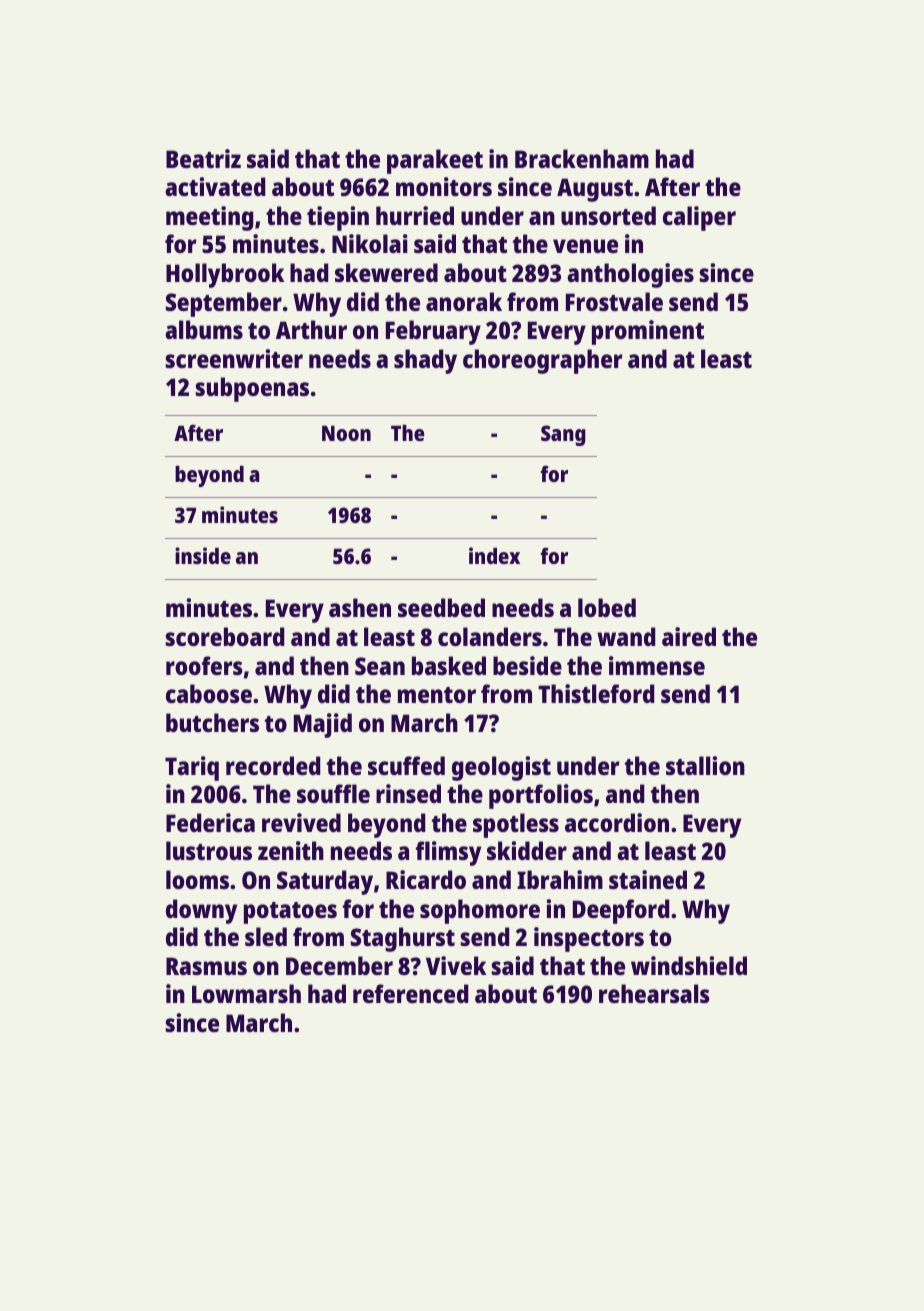  What do you see at coordinates (203, 555) in the document?
I see `inside` at bounding box center [203, 555].
